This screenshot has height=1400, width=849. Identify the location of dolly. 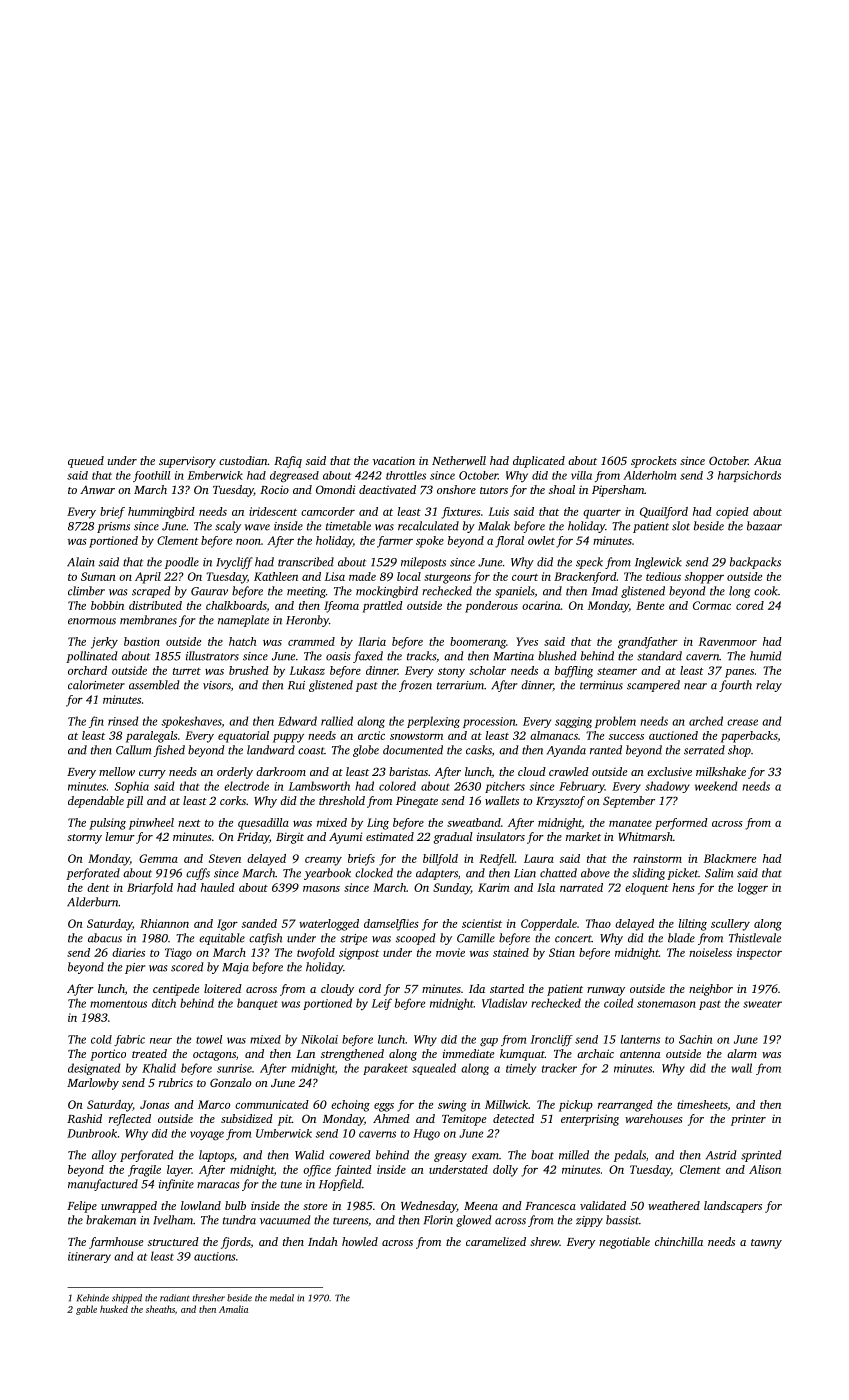
(505, 1171).
